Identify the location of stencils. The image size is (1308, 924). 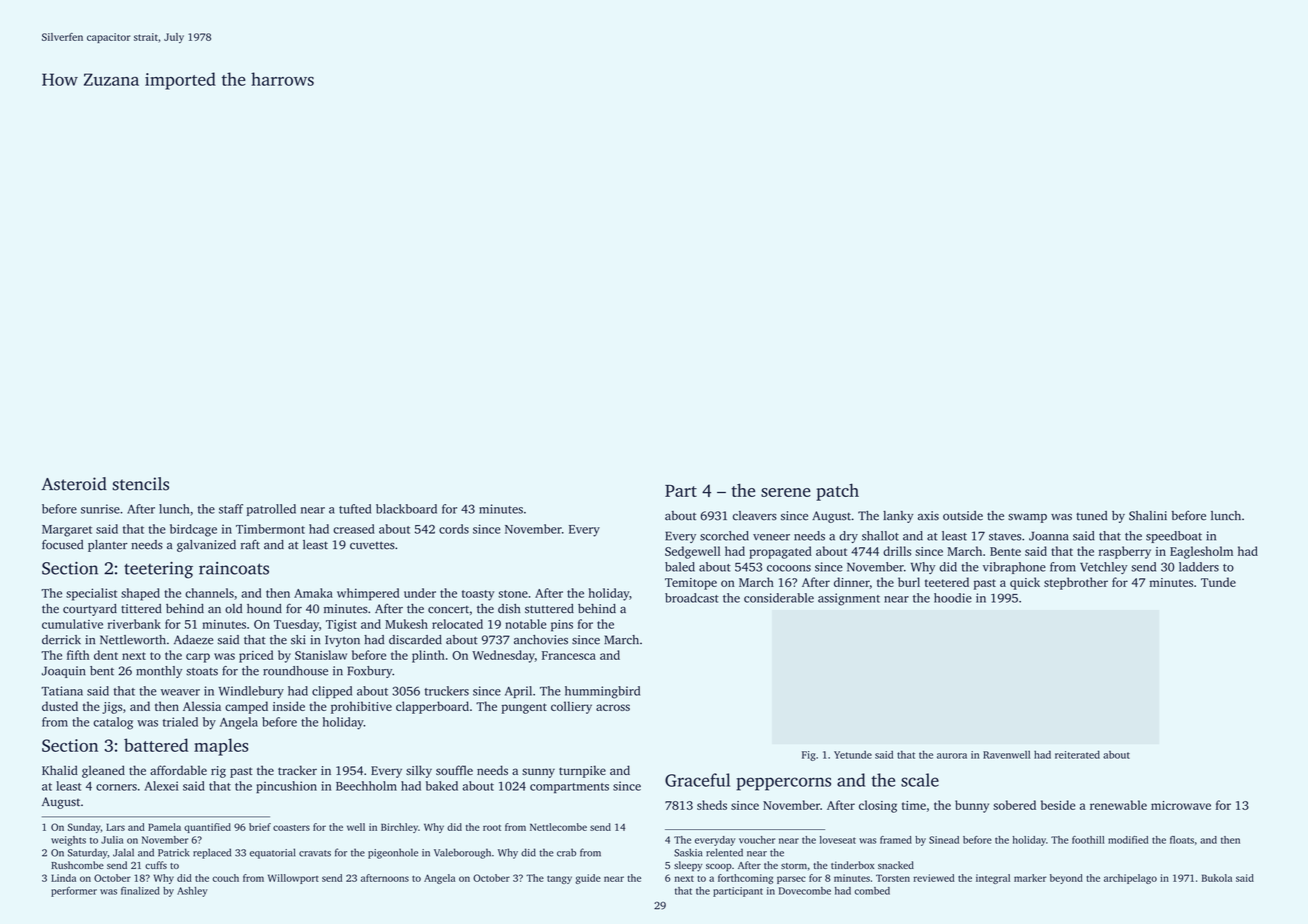
(140, 484).
